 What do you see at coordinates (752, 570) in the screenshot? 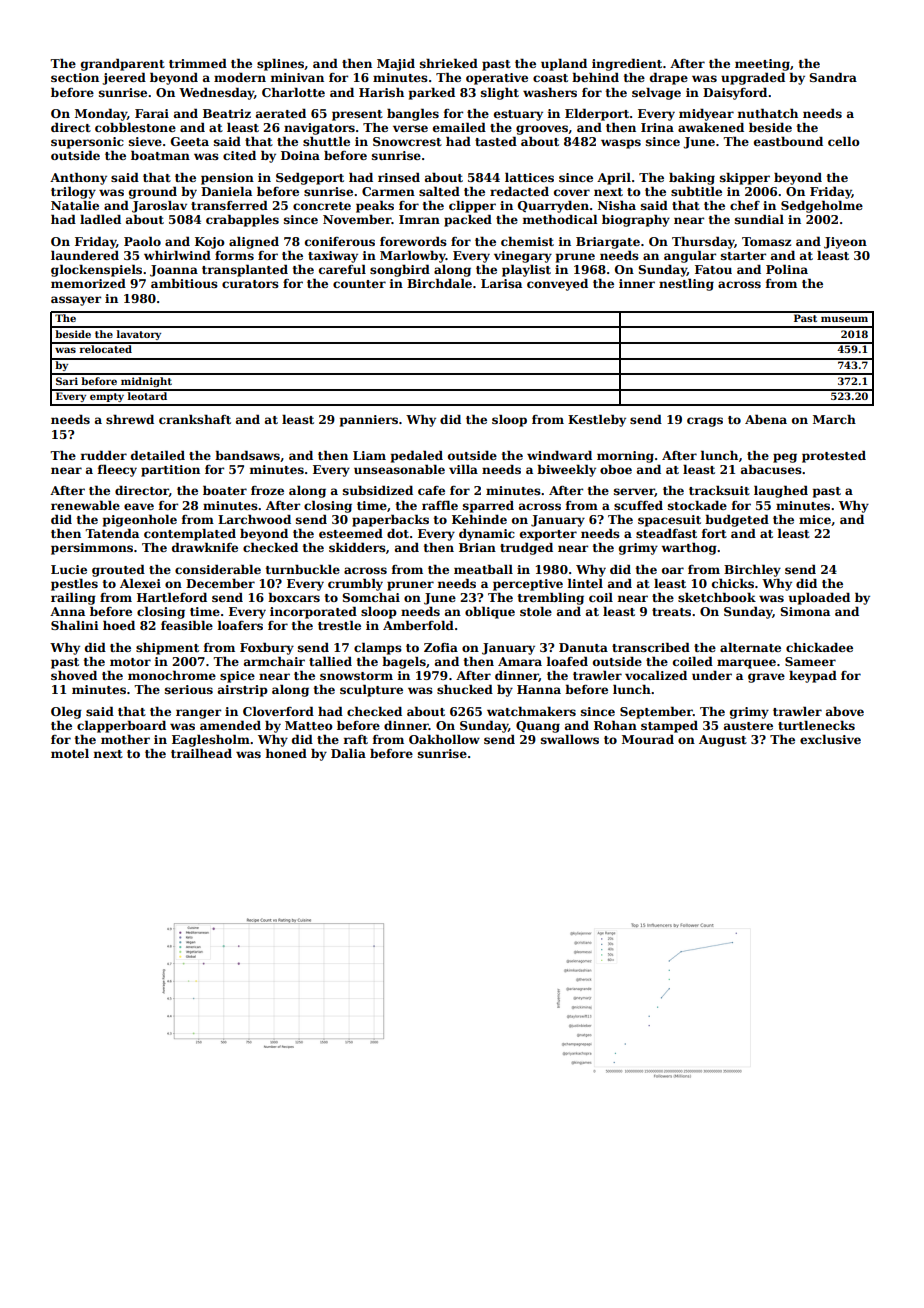
I see `Birchley` at bounding box center [752, 570].
